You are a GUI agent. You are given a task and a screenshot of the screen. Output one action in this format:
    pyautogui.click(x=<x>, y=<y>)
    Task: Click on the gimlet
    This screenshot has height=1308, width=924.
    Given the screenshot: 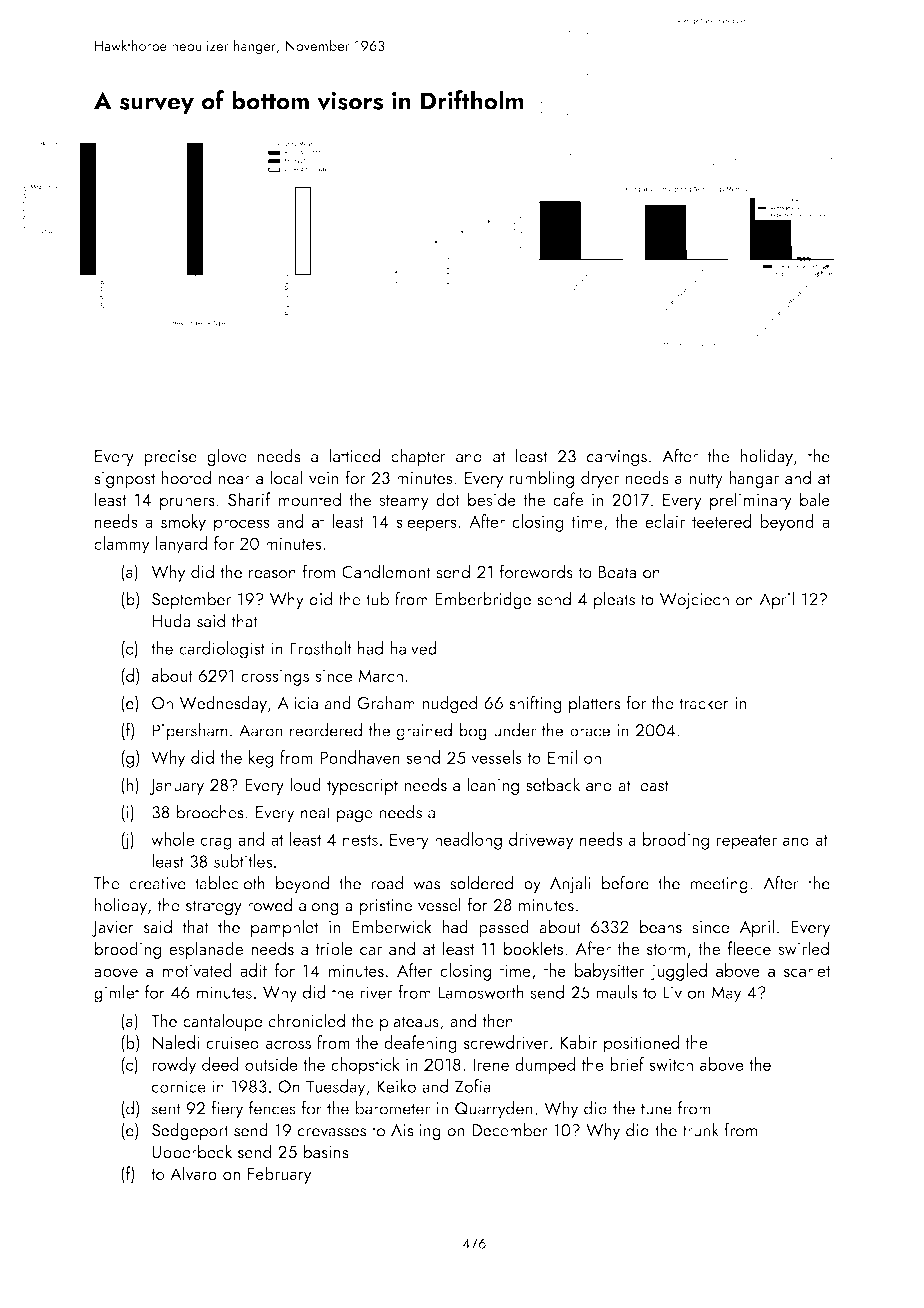 What is the action you would take?
    pyautogui.click(x=116, y=994)
